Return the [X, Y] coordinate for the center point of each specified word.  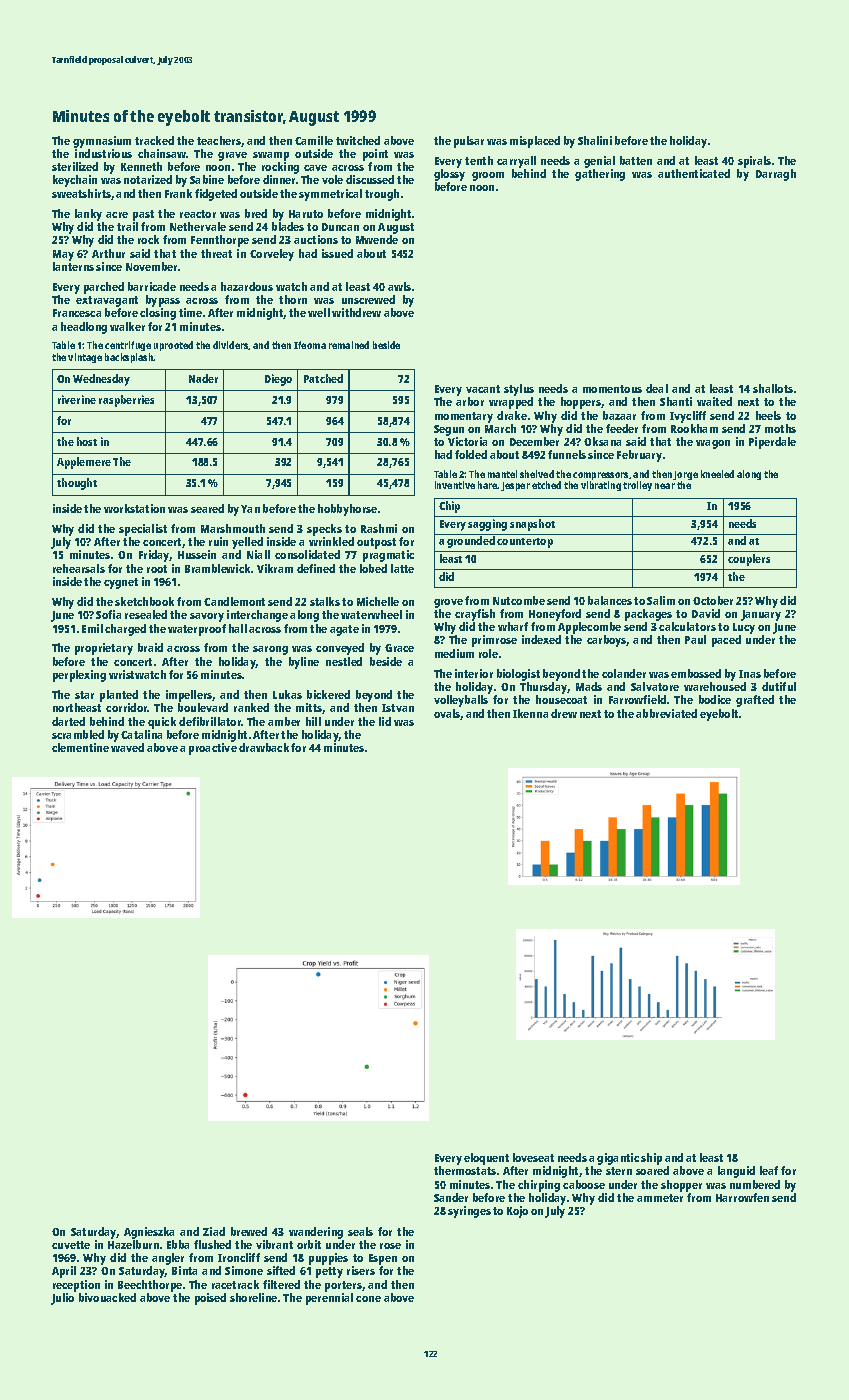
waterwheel [371, 614]
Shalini [595, 140]
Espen [383, 1259]
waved [127, 747]
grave [232, 156]
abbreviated [666, 713]
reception [76, 1286]
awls [399, 286]
